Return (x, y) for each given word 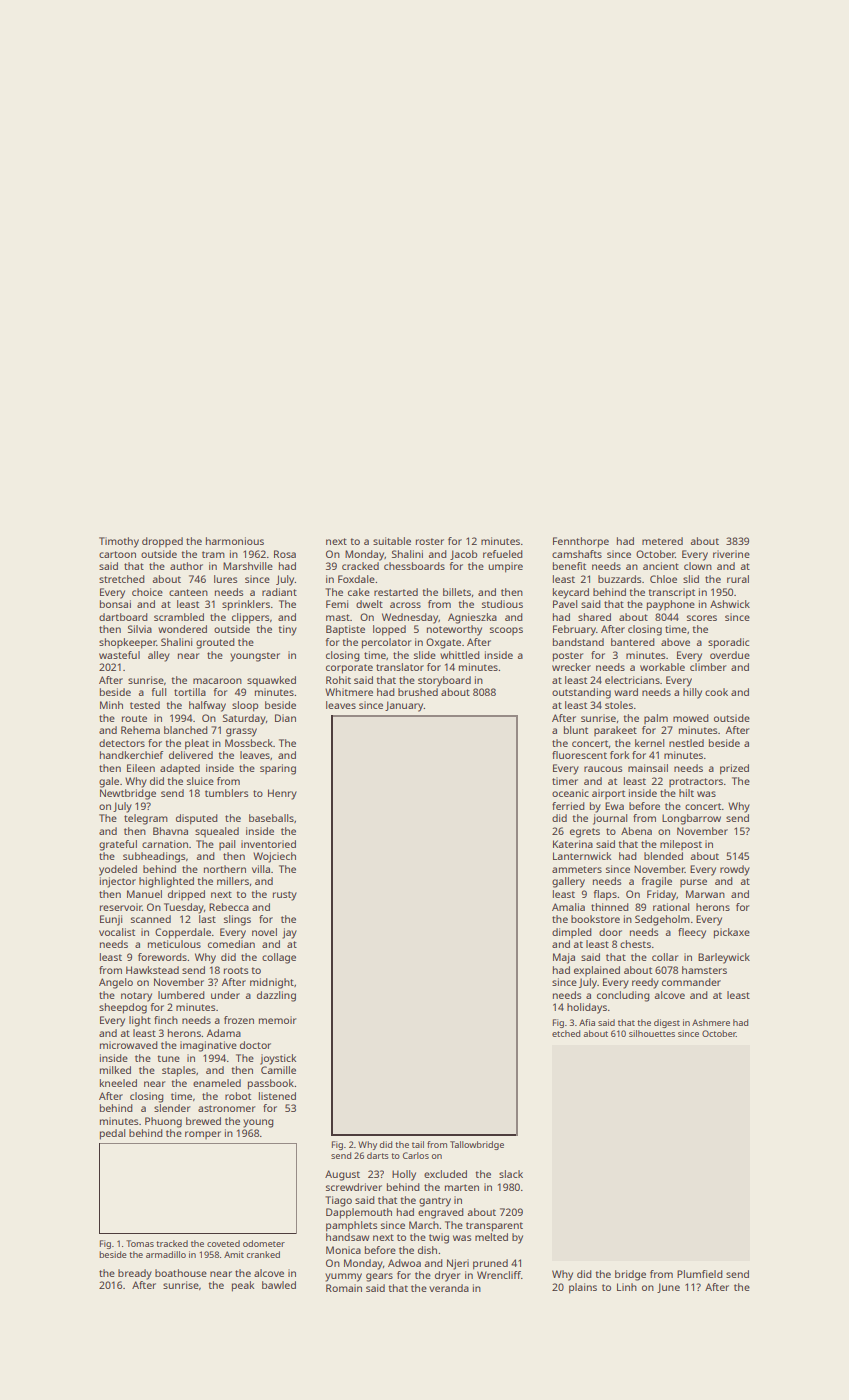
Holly (404, 1175)
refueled (503, 554)
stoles (619, 705)
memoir (278, 1020)
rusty (285, 896)
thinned (610, 907)
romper (203, 1135)
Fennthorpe (581, 542)
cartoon (117, 554)
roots (236, 970)
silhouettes (652, 1033)
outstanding (581, 693)
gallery (568, 882)
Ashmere (711, 1022)
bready (135, 1274)
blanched (186, 730)
